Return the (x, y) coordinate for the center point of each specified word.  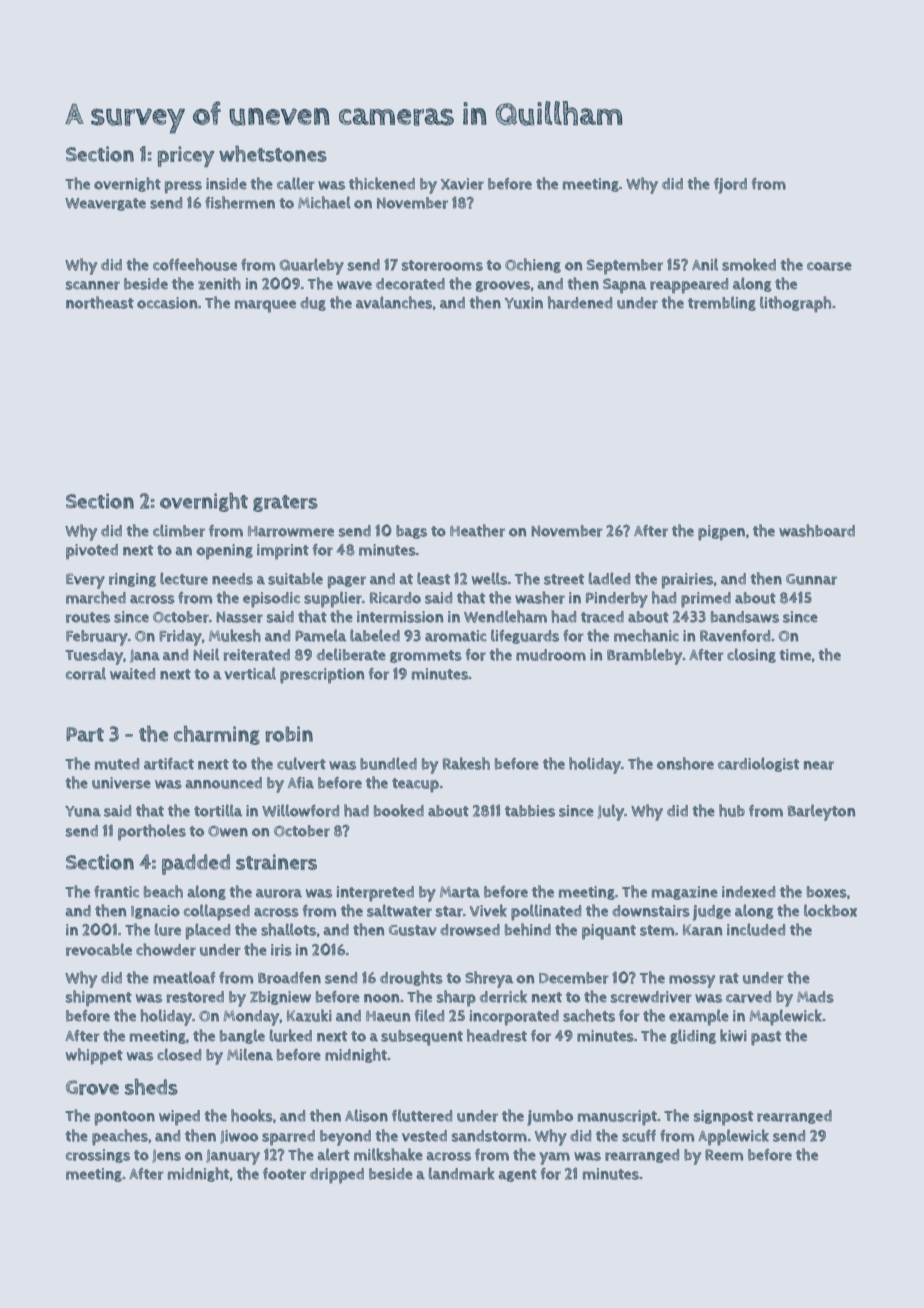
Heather (477, 530)
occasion (167, 303)
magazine (685, 893)
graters (285, 503)
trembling (722, 303)
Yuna (83, 811)
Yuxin (523, 303)
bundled (388, 763)
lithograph (795, 304)
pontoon (125, 1118)
